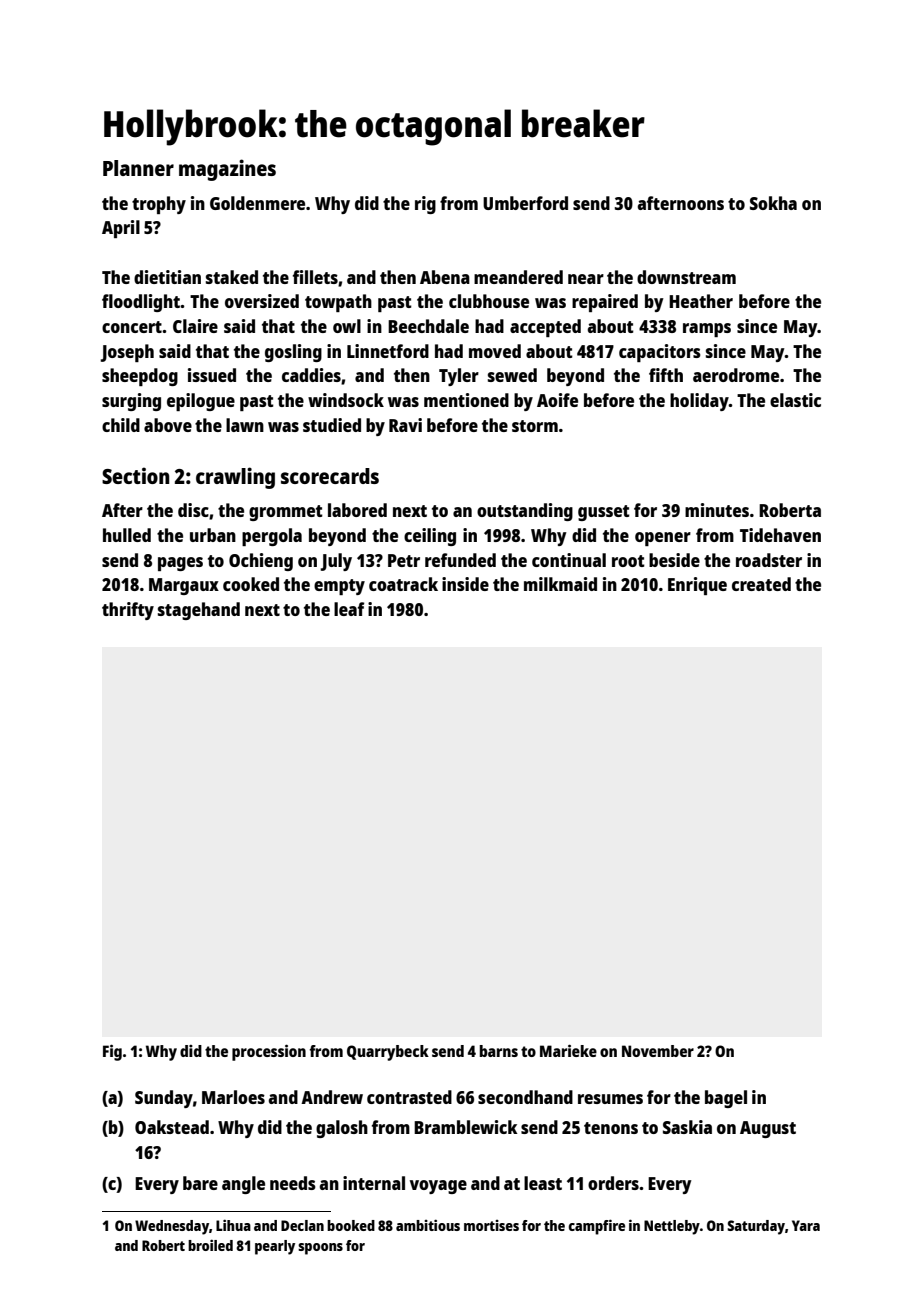 The width and height of the image is (924, 1308). What do you see at coordinates (568, 1050) in the image?
I see `Marieke` at bounding box center [568, 1050].
